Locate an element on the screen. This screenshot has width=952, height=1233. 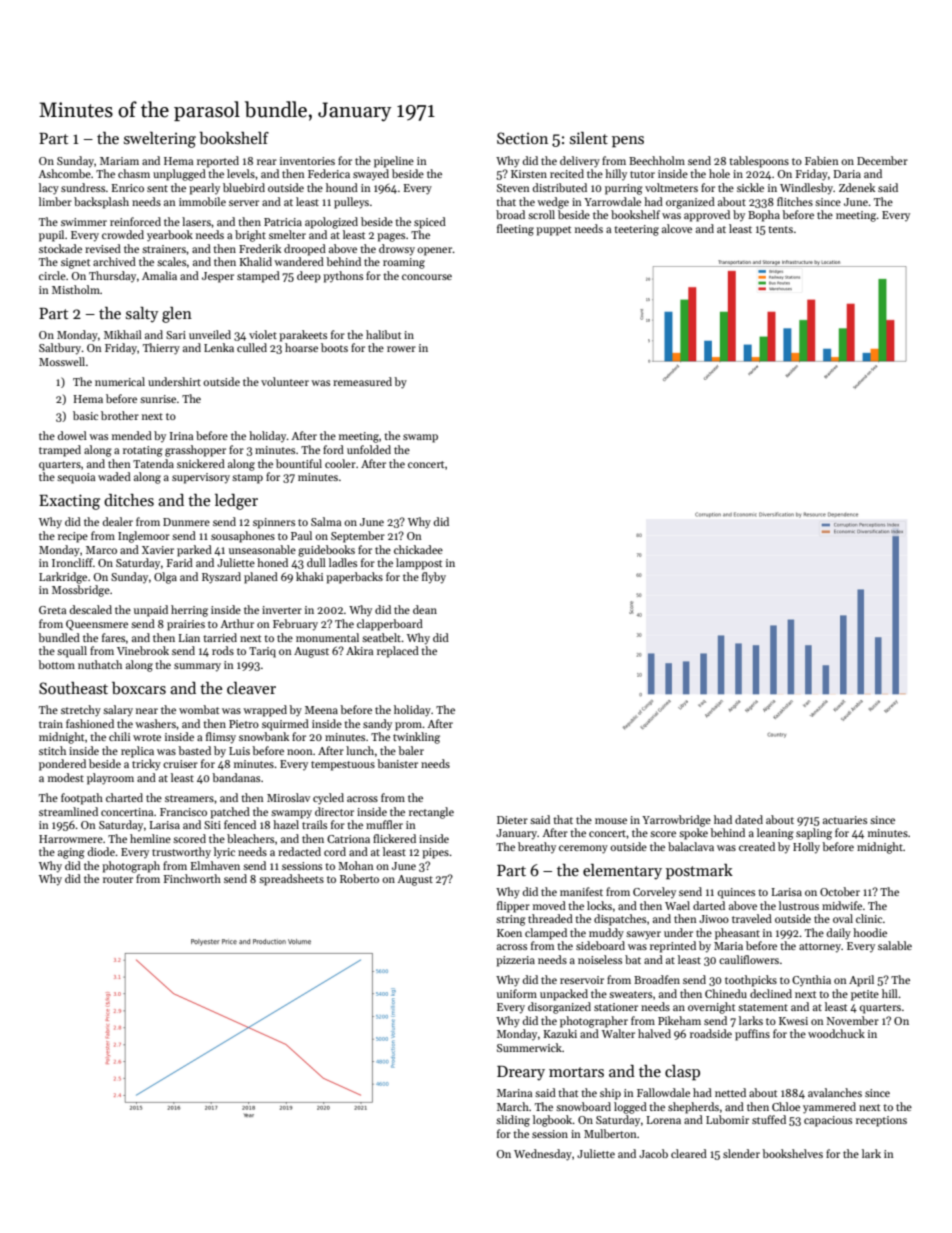
chickadee is located at coordinates (418, 549).
